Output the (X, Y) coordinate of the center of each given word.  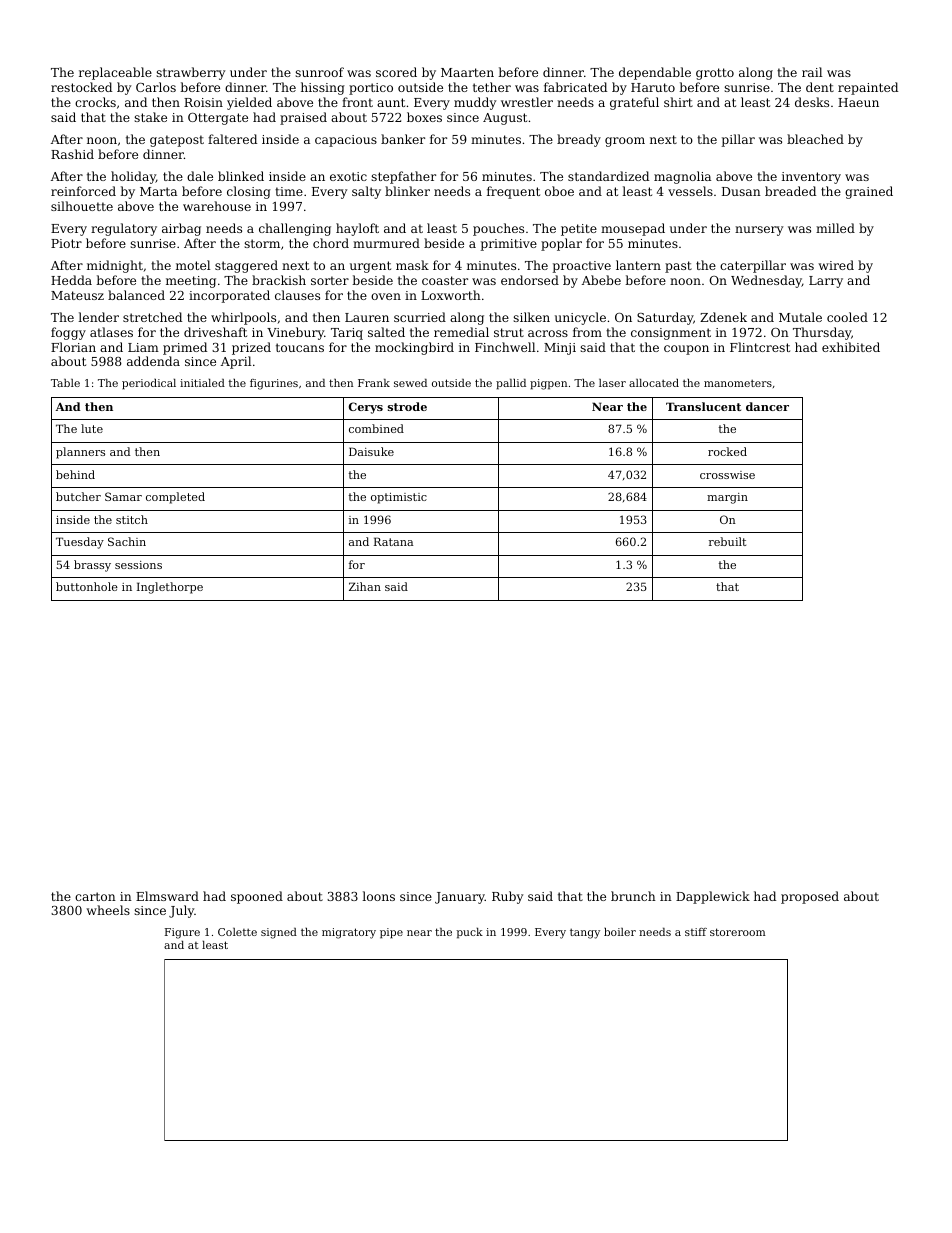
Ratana (394, 541)
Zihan (365, 586)
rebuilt (727, 541)
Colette (237, 932)
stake (150, 117)
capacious (346, 141)
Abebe (601, 280)
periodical (149, 384)
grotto (715, 74)
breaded (790, 191)
